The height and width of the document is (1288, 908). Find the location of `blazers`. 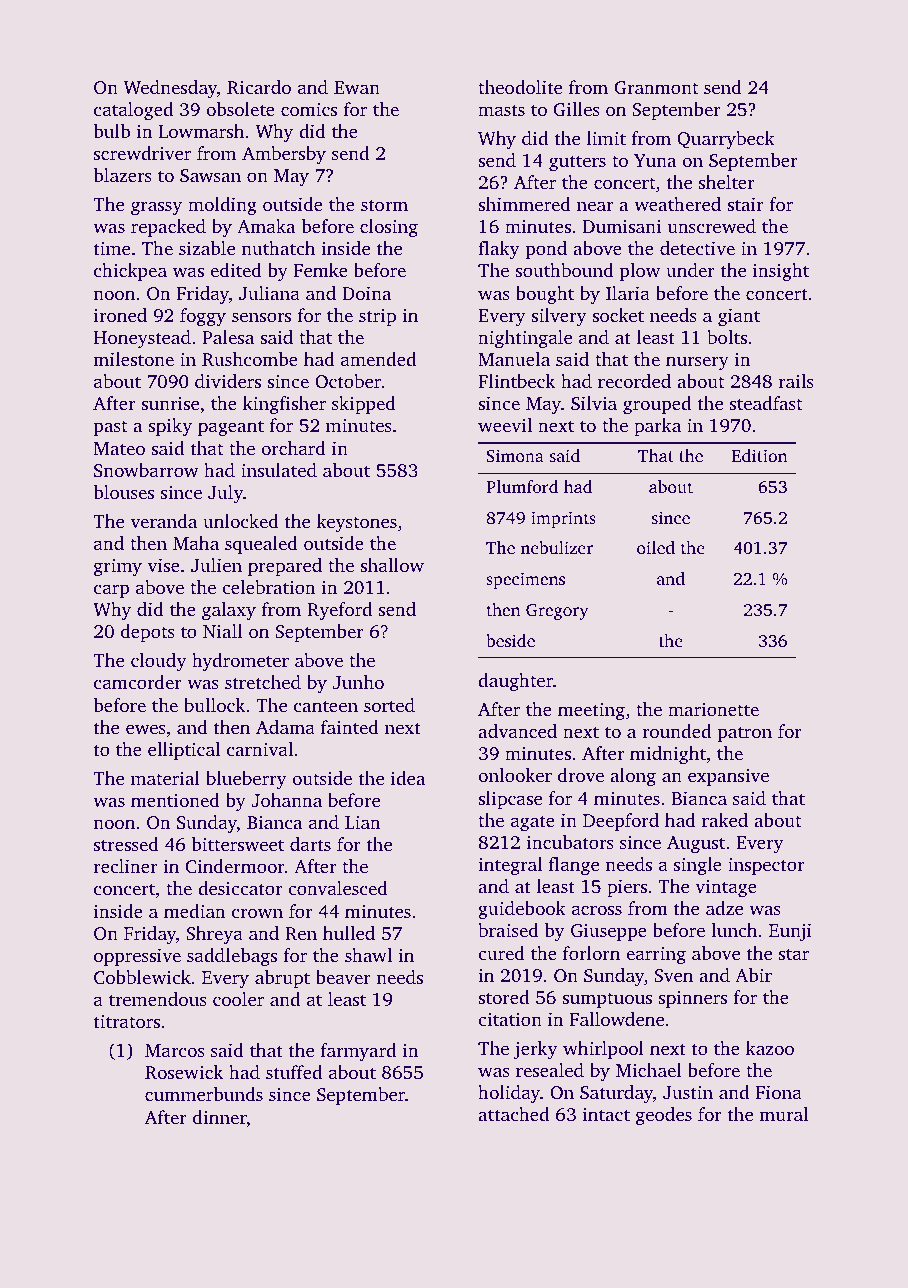

blazers is located at coordinates (123, 175).
